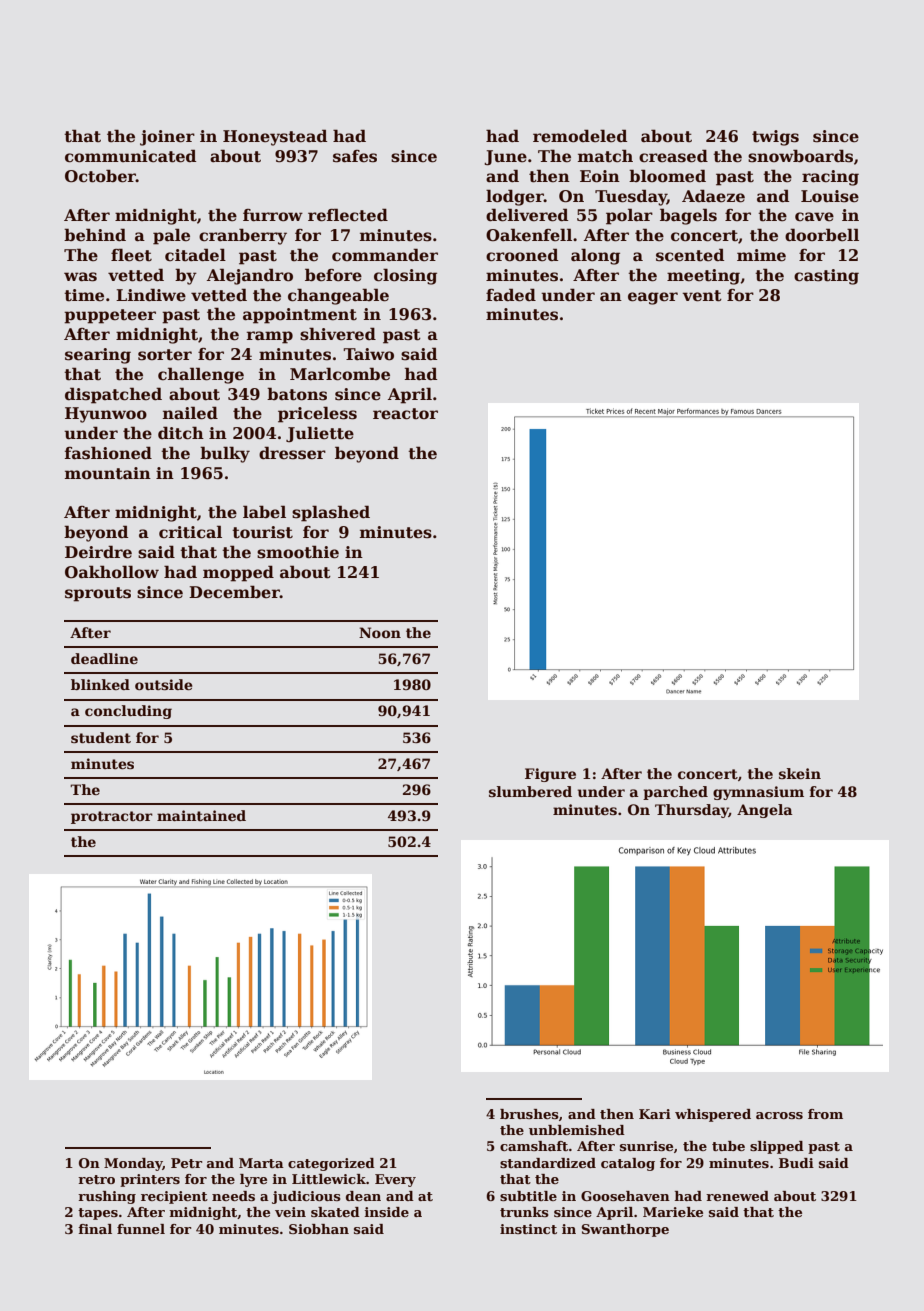 This screenshot has height=1311, width=924. I want to click on twigs, so click(775, 138).
